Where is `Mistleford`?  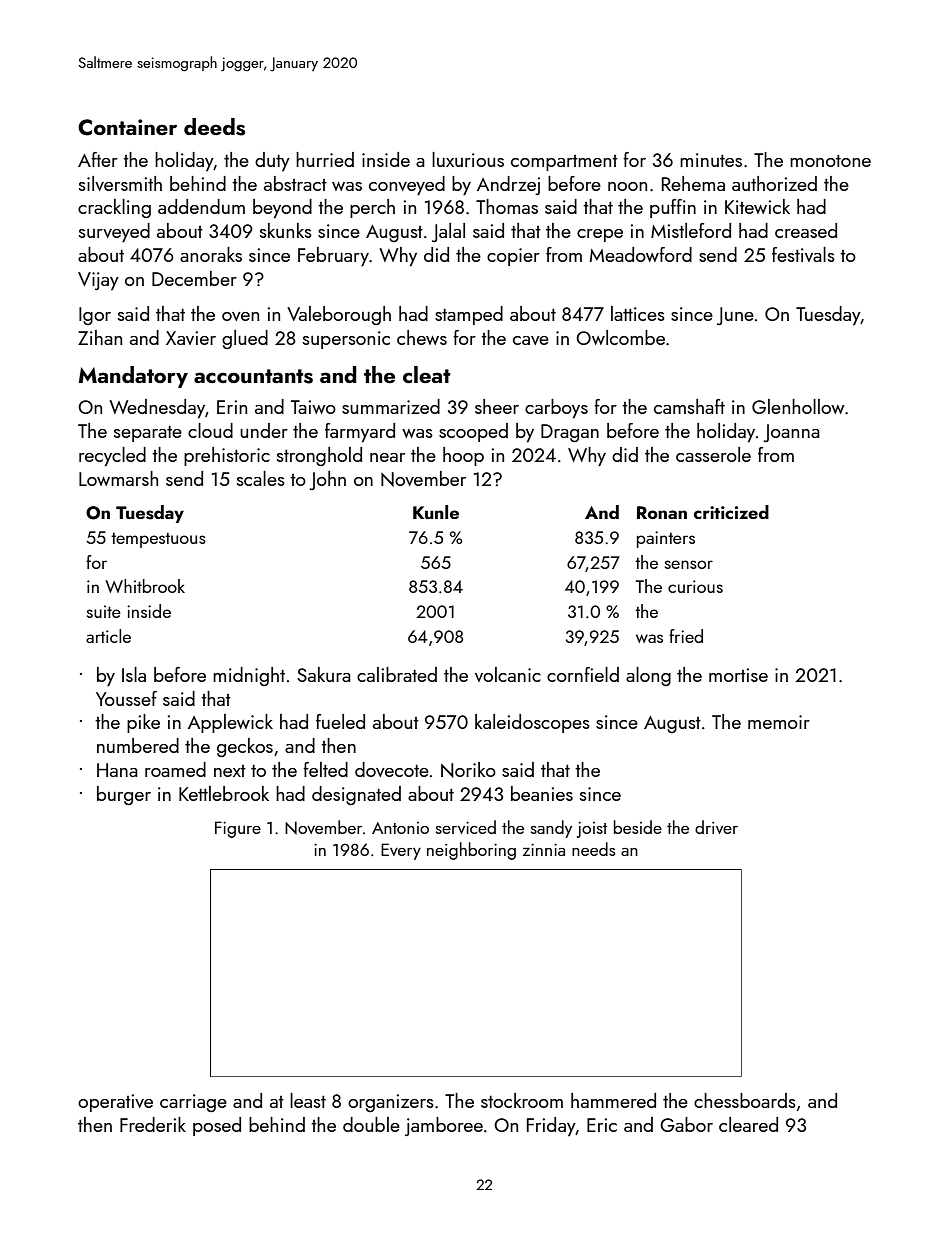 Mistleford is located at coordinates (691, 230).
